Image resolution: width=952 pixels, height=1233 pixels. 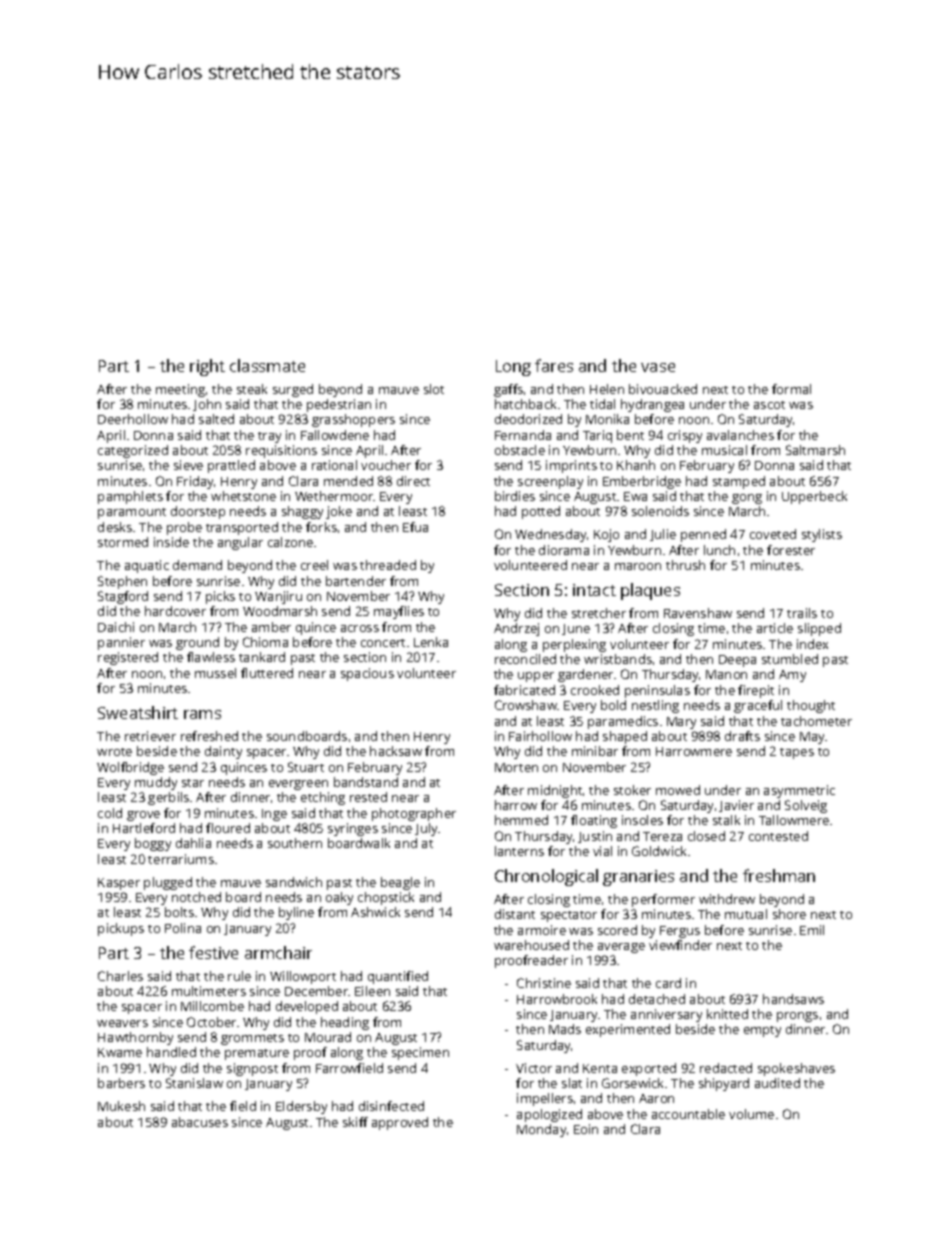 I want to click on stoker, so click(x=632, y=790).
